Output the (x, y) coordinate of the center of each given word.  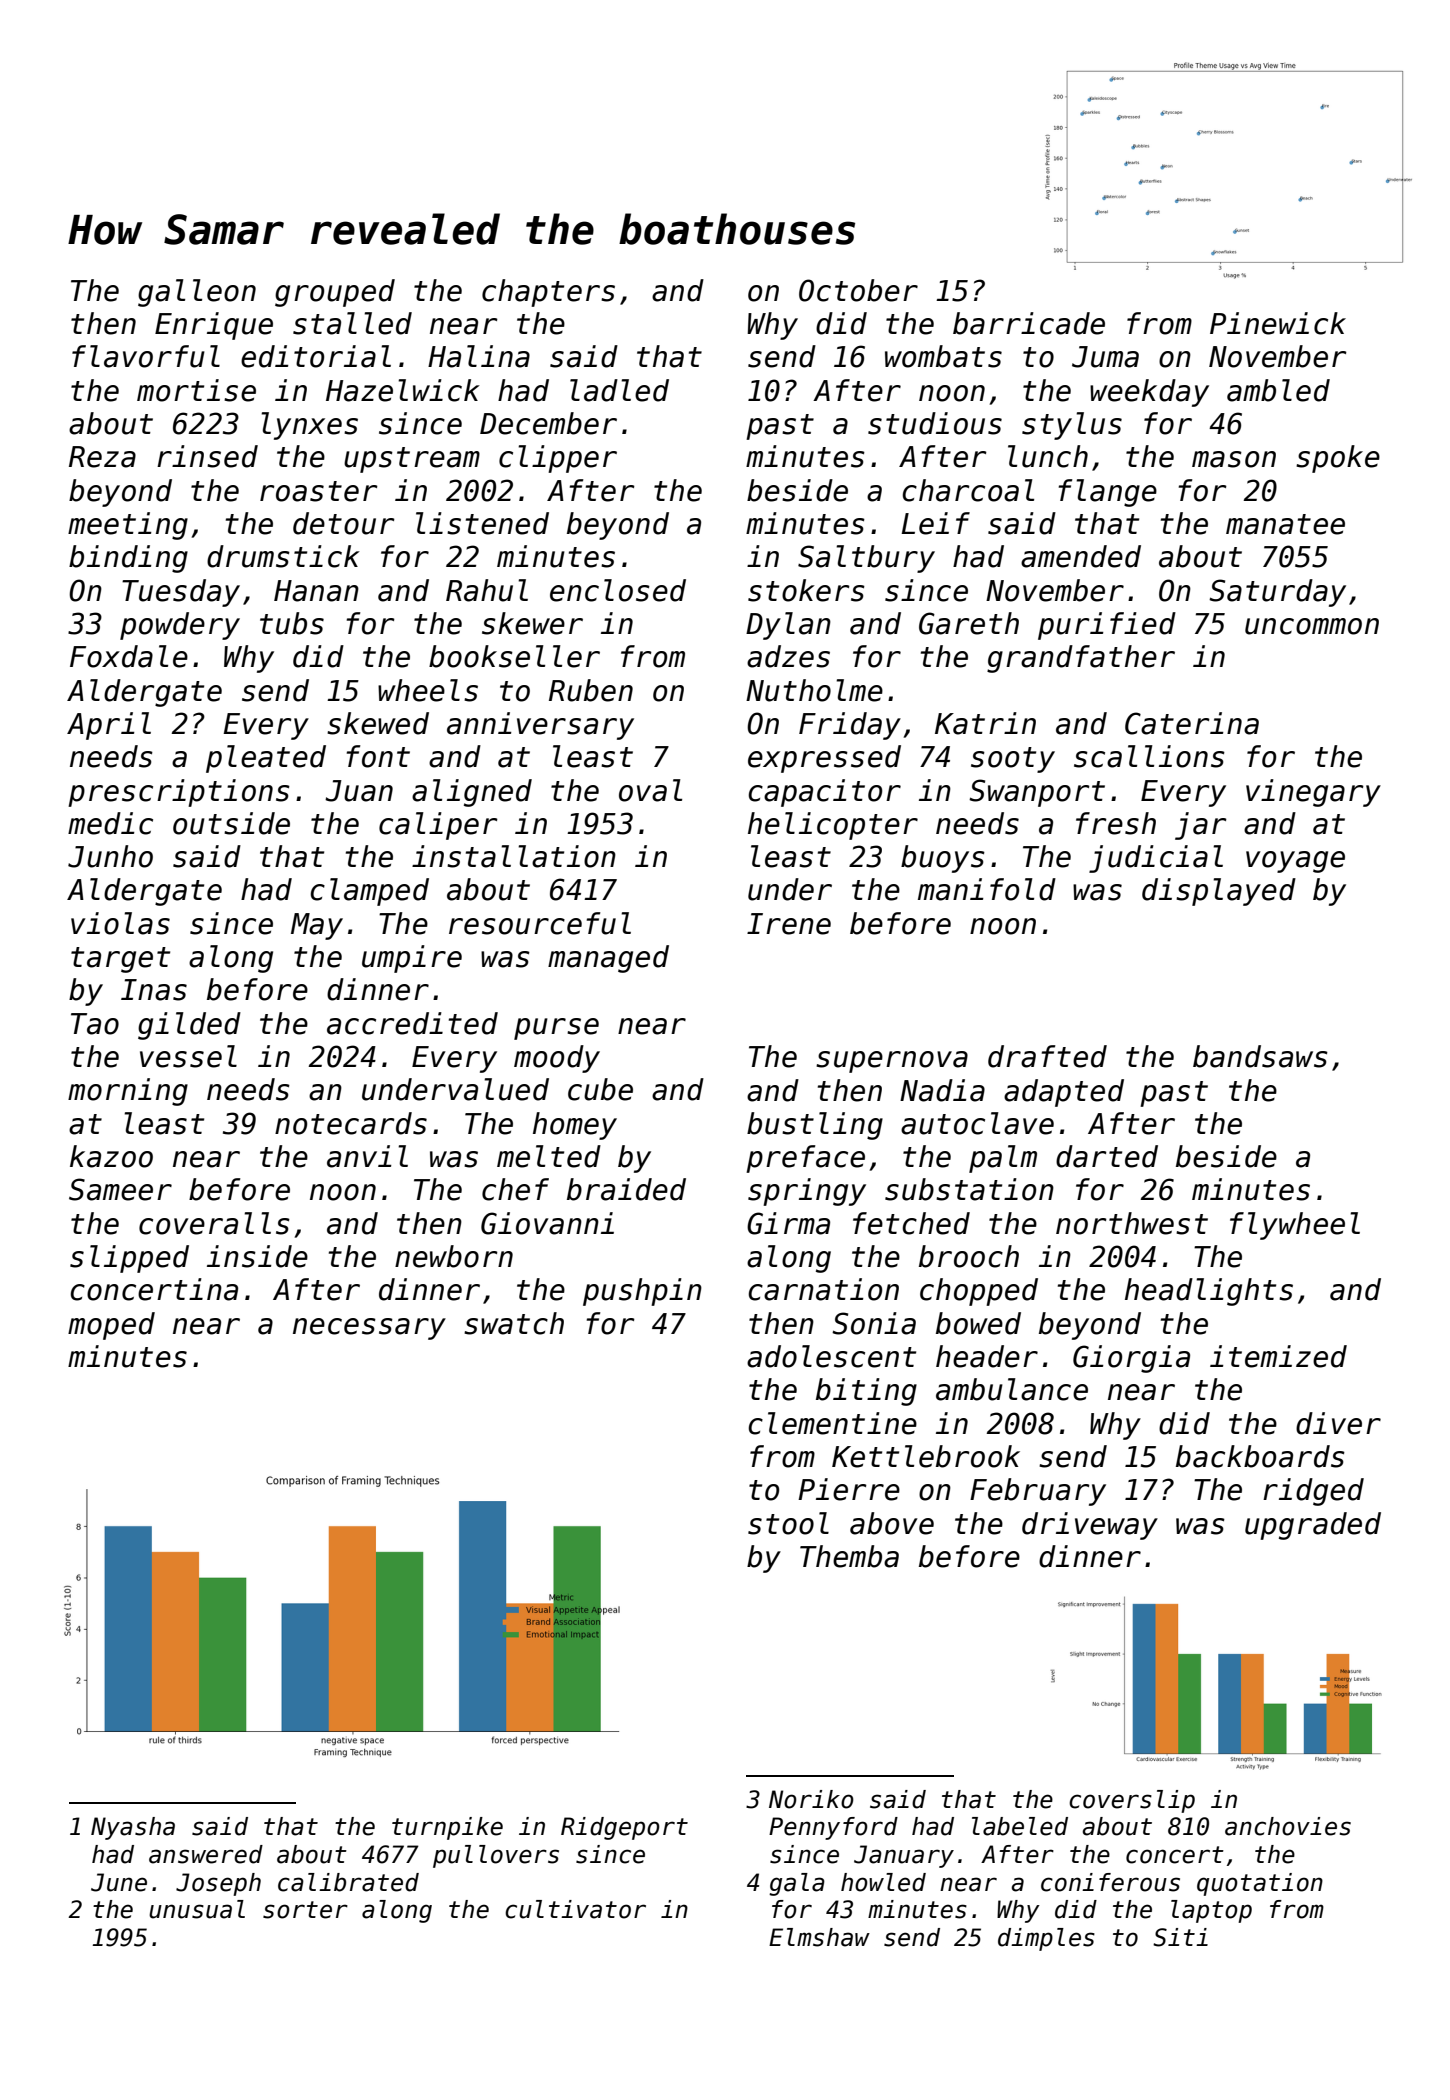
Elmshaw (819, 1937)
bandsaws (1260, 1056)
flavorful (146, 356)
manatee (1285, 524)
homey (575, 1126)
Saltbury (866, 559)
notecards (351, 1123)
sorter (305, 1910)
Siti (1180, 1937)
